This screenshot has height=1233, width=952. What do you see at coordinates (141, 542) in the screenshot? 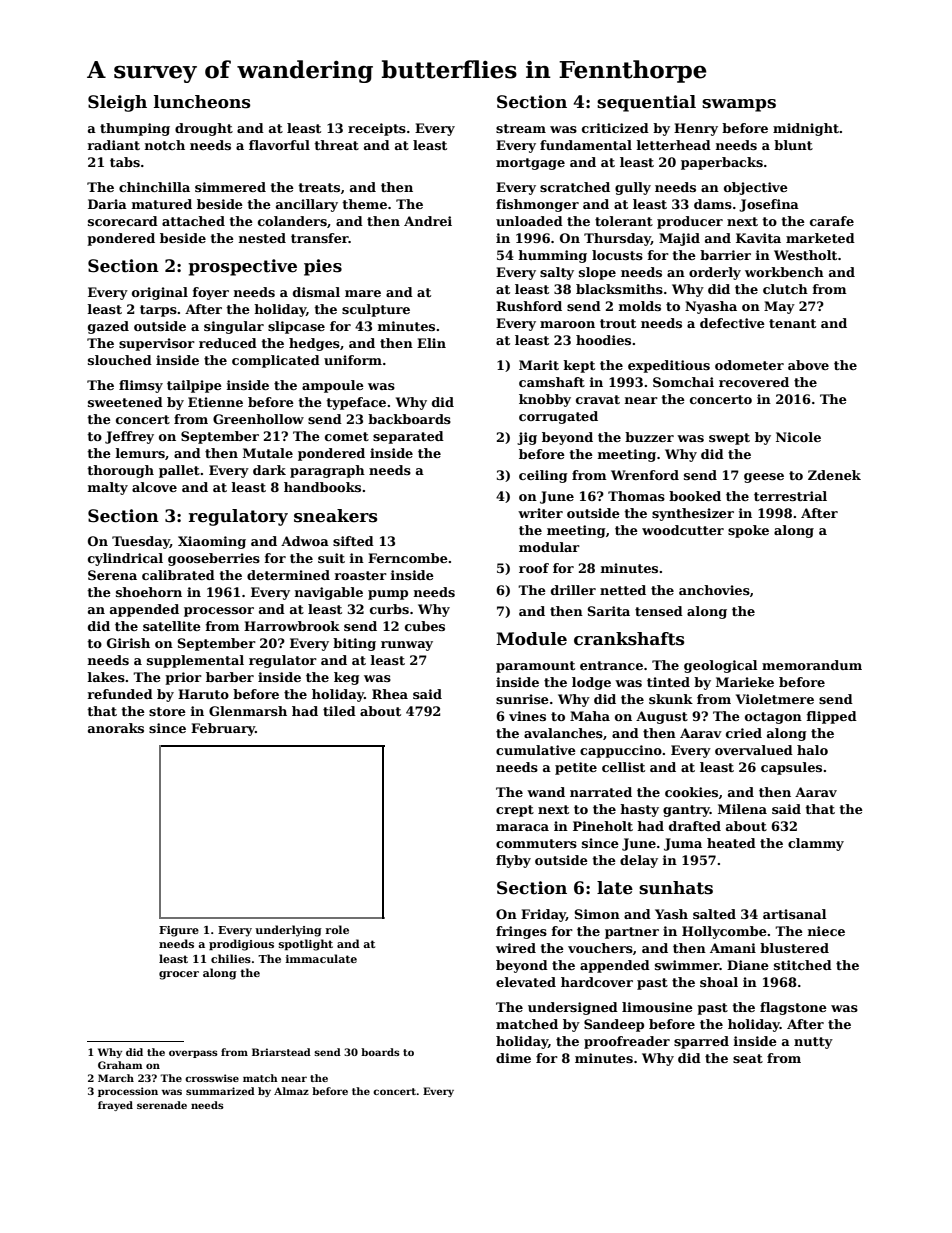
I see `Tuesday` at bounding box center [141, 542].
